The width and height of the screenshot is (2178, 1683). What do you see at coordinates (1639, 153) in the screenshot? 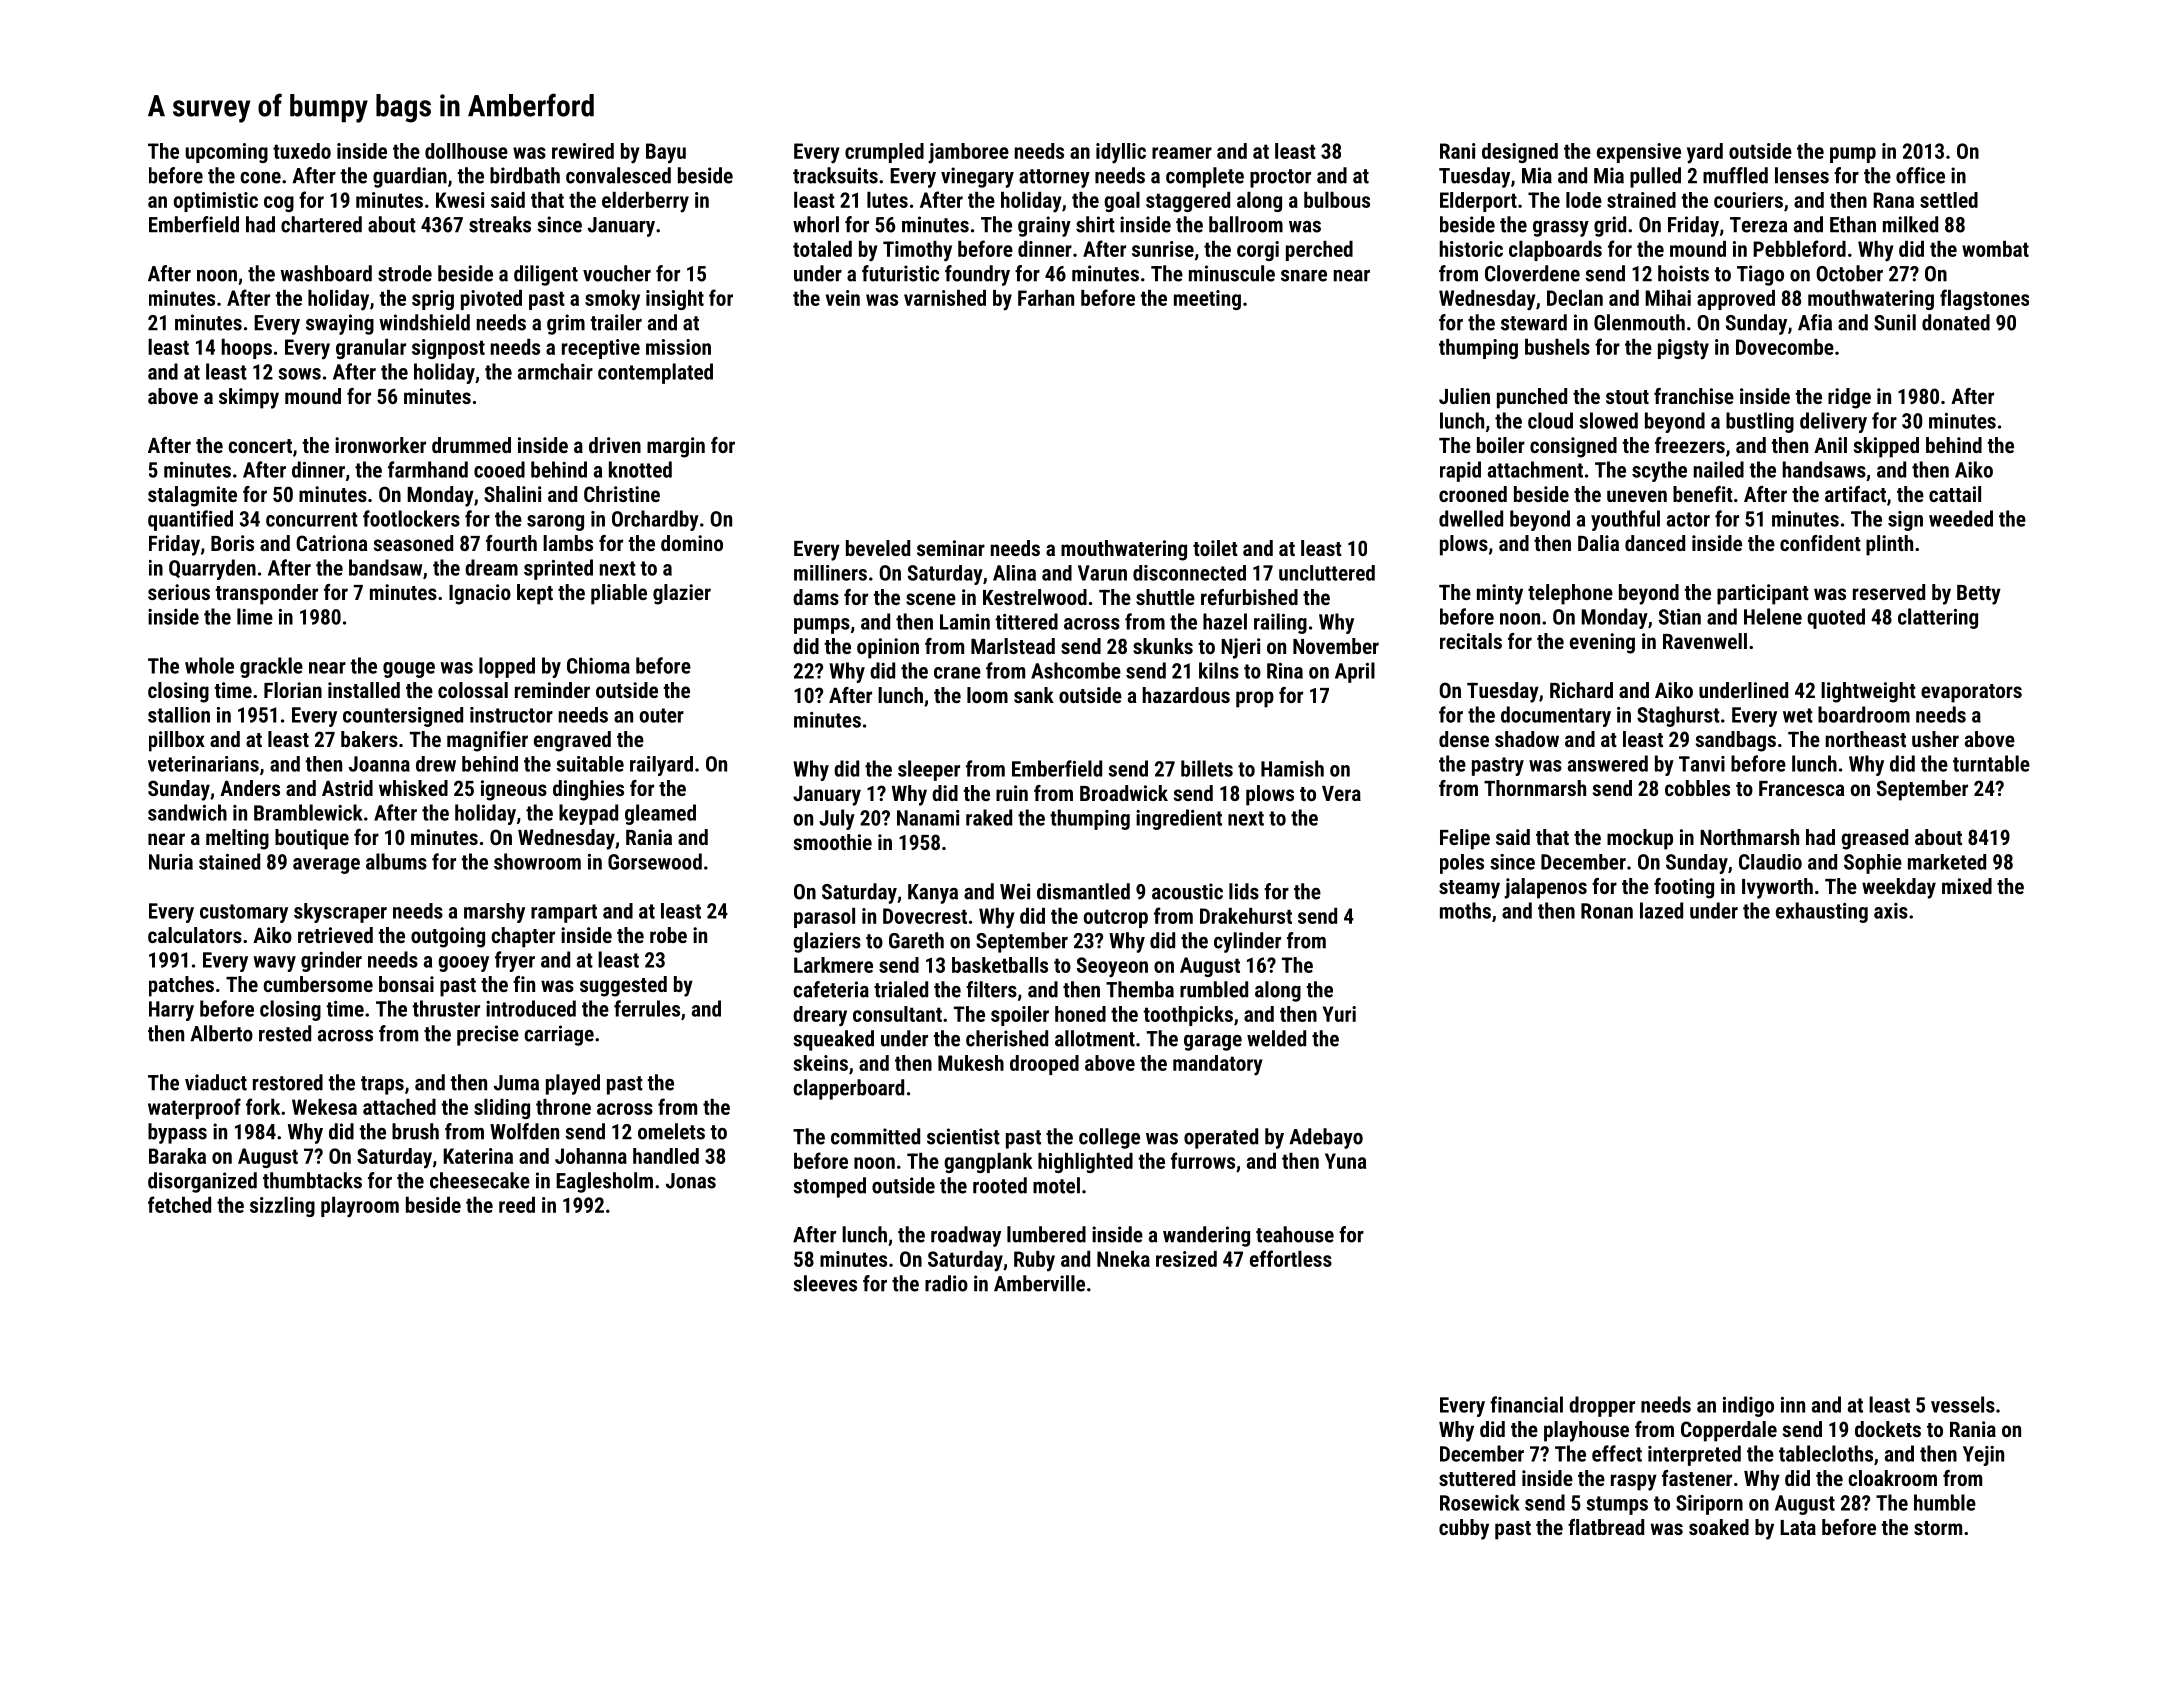
I see `expensive` at bounding box center [1639, 153].
